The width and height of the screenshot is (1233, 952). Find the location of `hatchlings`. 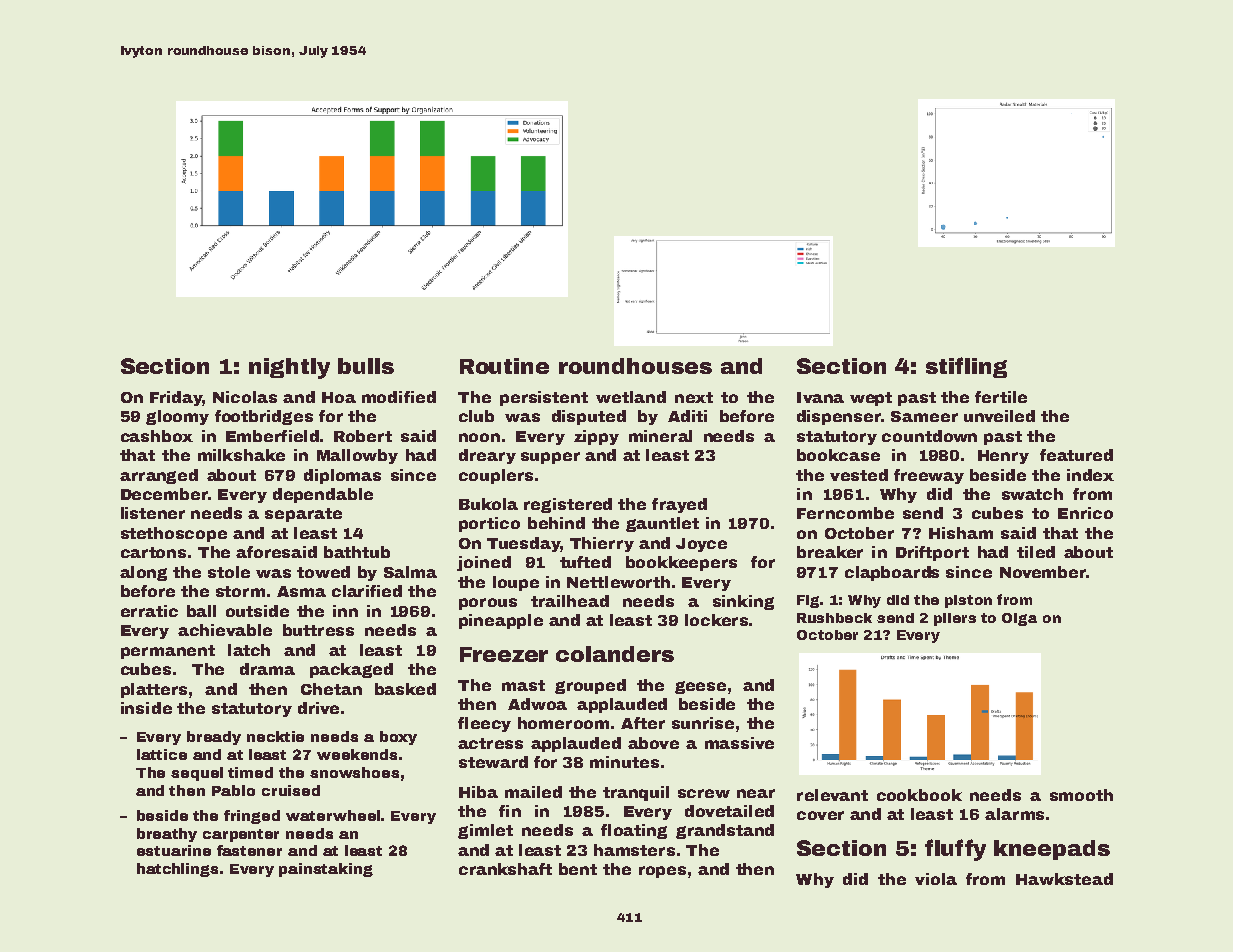

hatchlings is located at coordinates (177, 870).
